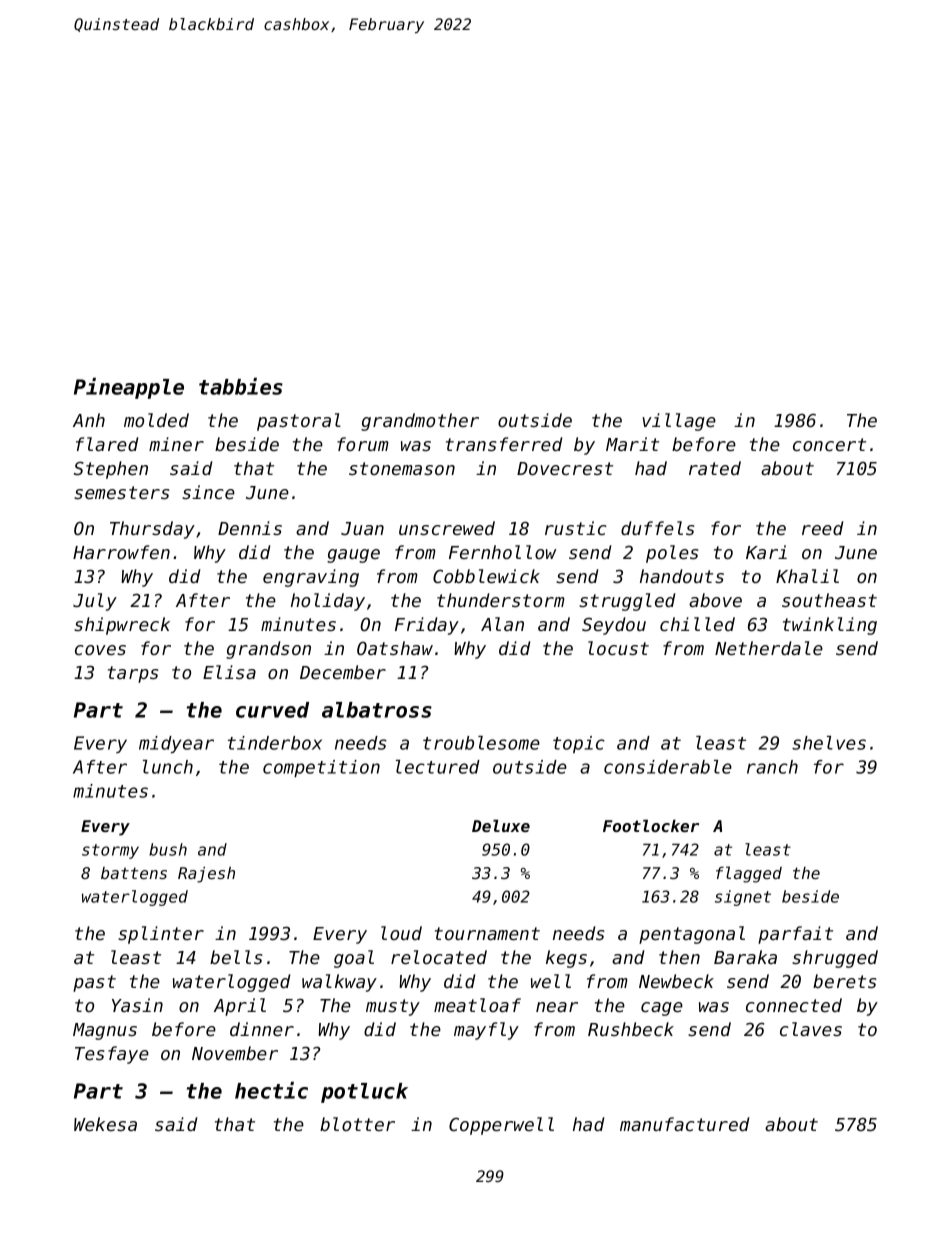 The image size is (952, 1233). I want to click on manufactured, so click(684, 1124).
